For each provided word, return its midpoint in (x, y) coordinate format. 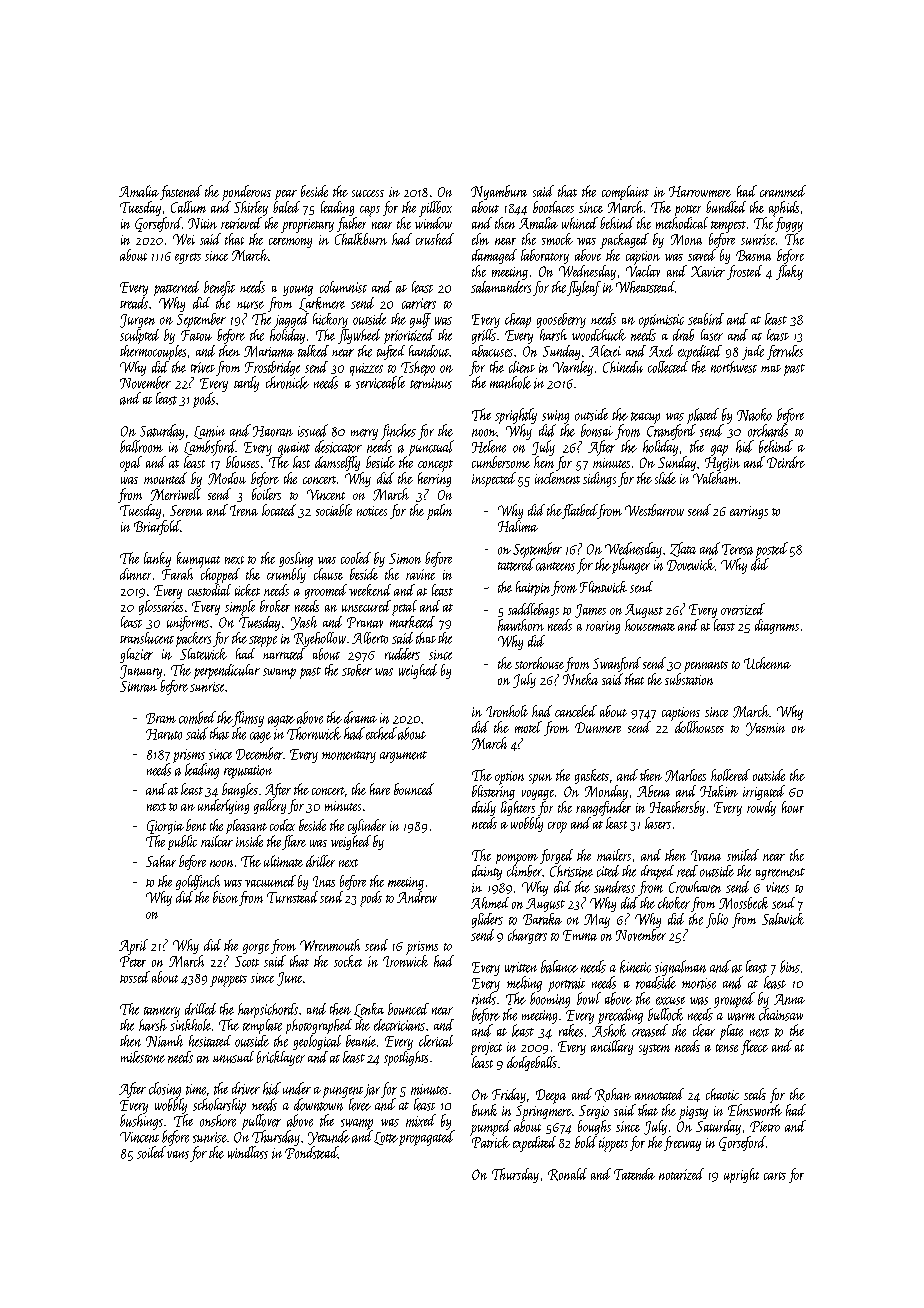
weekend (370, 590)
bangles (240, 790)
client (522, 367)
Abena (653, 791)
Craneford (671, 432)
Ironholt (507, 711)
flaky (789, 272)
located (279, 510)
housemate (650, 625)
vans (178, 1155)
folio (717, 920)
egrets (188, 258)
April (133, 947)
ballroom (141, 446)
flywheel (359, 336)
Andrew (417, 897)
